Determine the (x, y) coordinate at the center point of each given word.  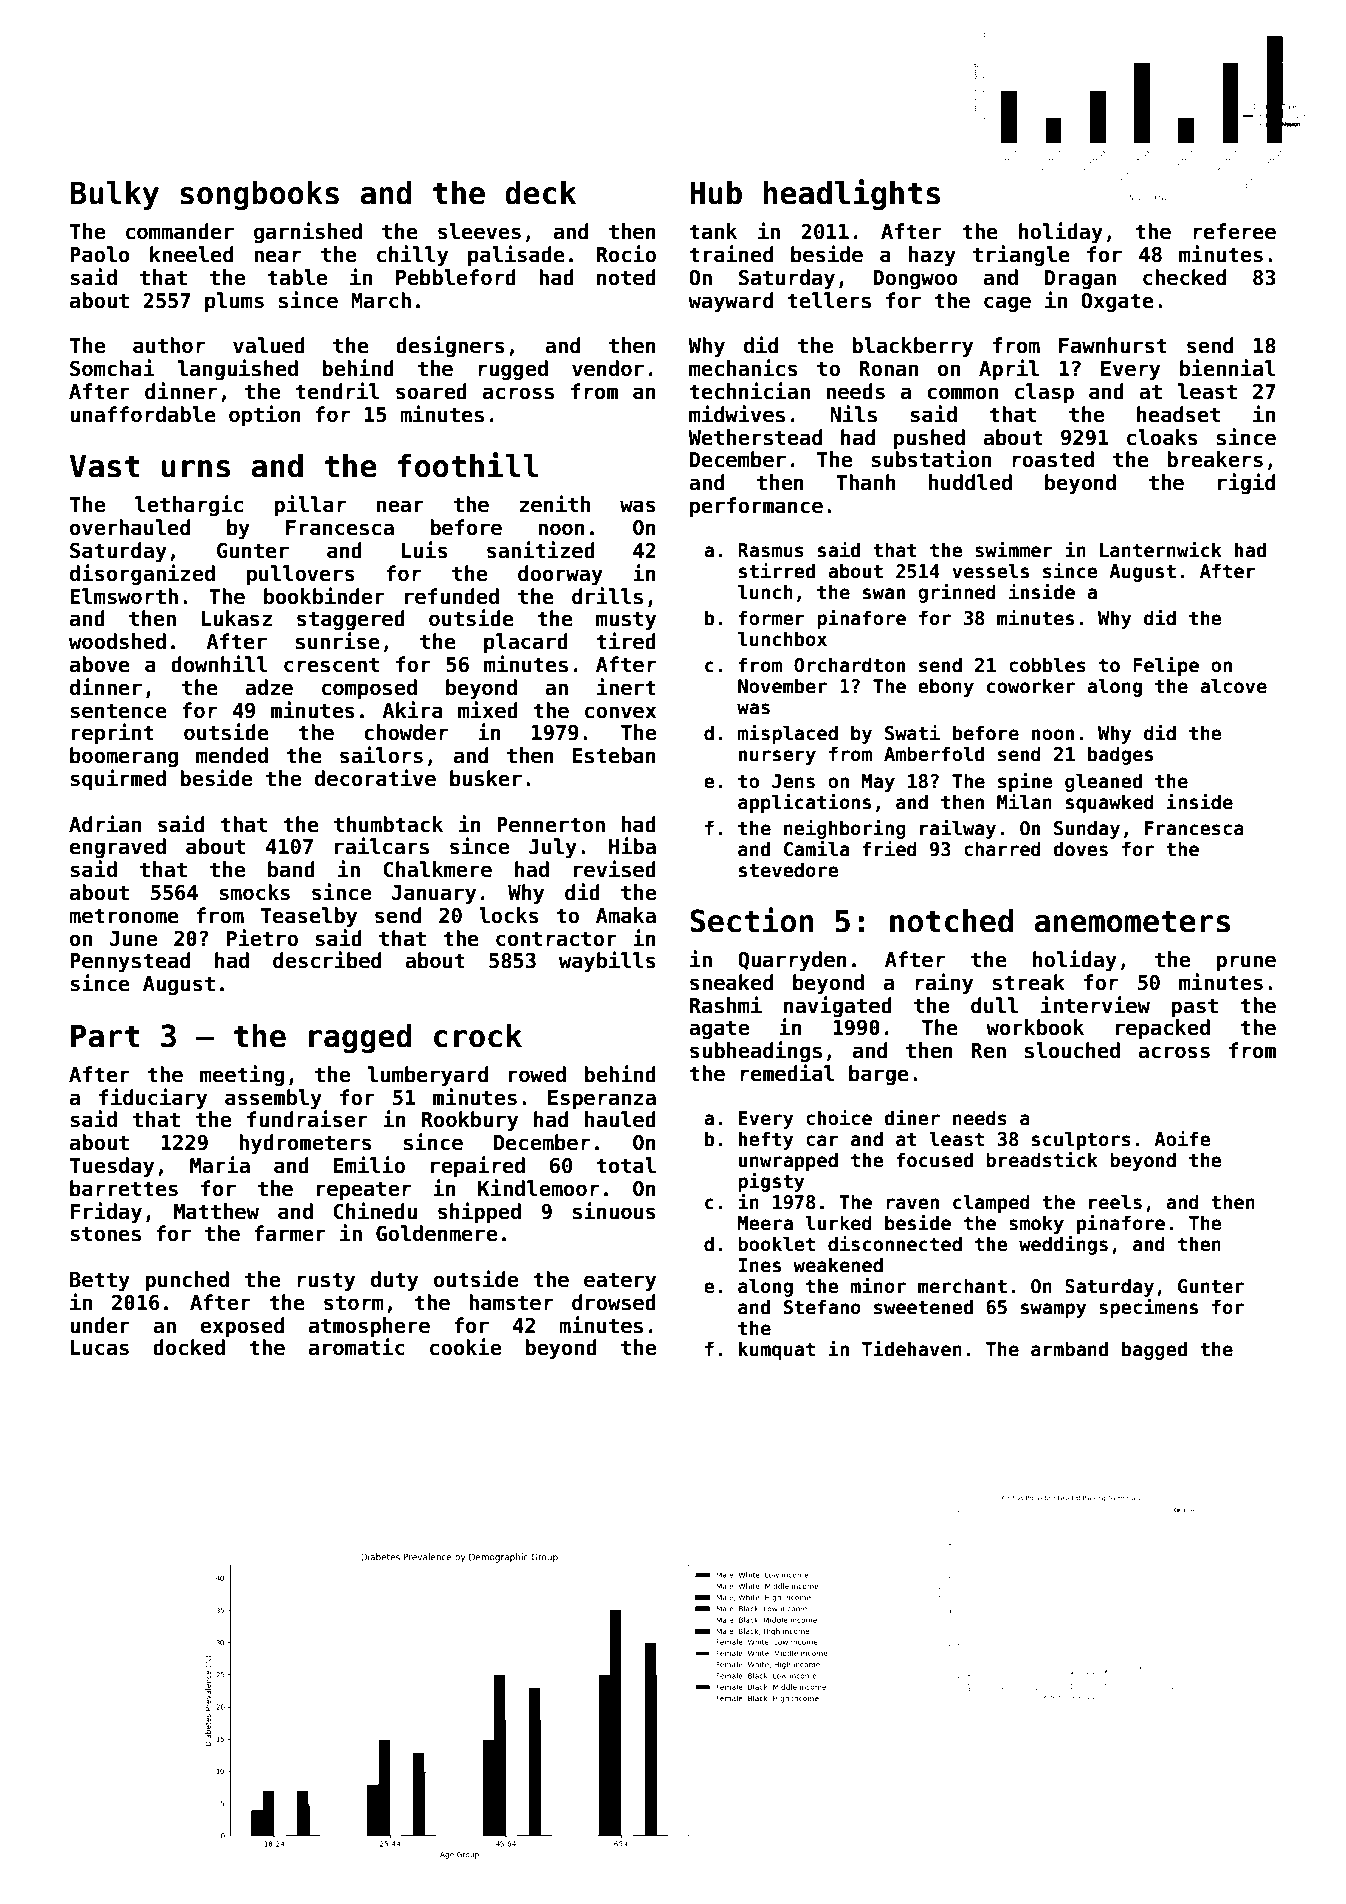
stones (105, 1234)
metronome (124, 916)
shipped (479, 1212)
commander (180, 231)
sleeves (479, 231)
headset (1178, 414)
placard (526, 643)
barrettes (124, 1188)
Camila (816, 849)
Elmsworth (124, 596)
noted (626, 277)
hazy (932, 256)
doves (1080, 849)
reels (1115, 1202)
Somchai (112, 368)
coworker (1031, 686)
